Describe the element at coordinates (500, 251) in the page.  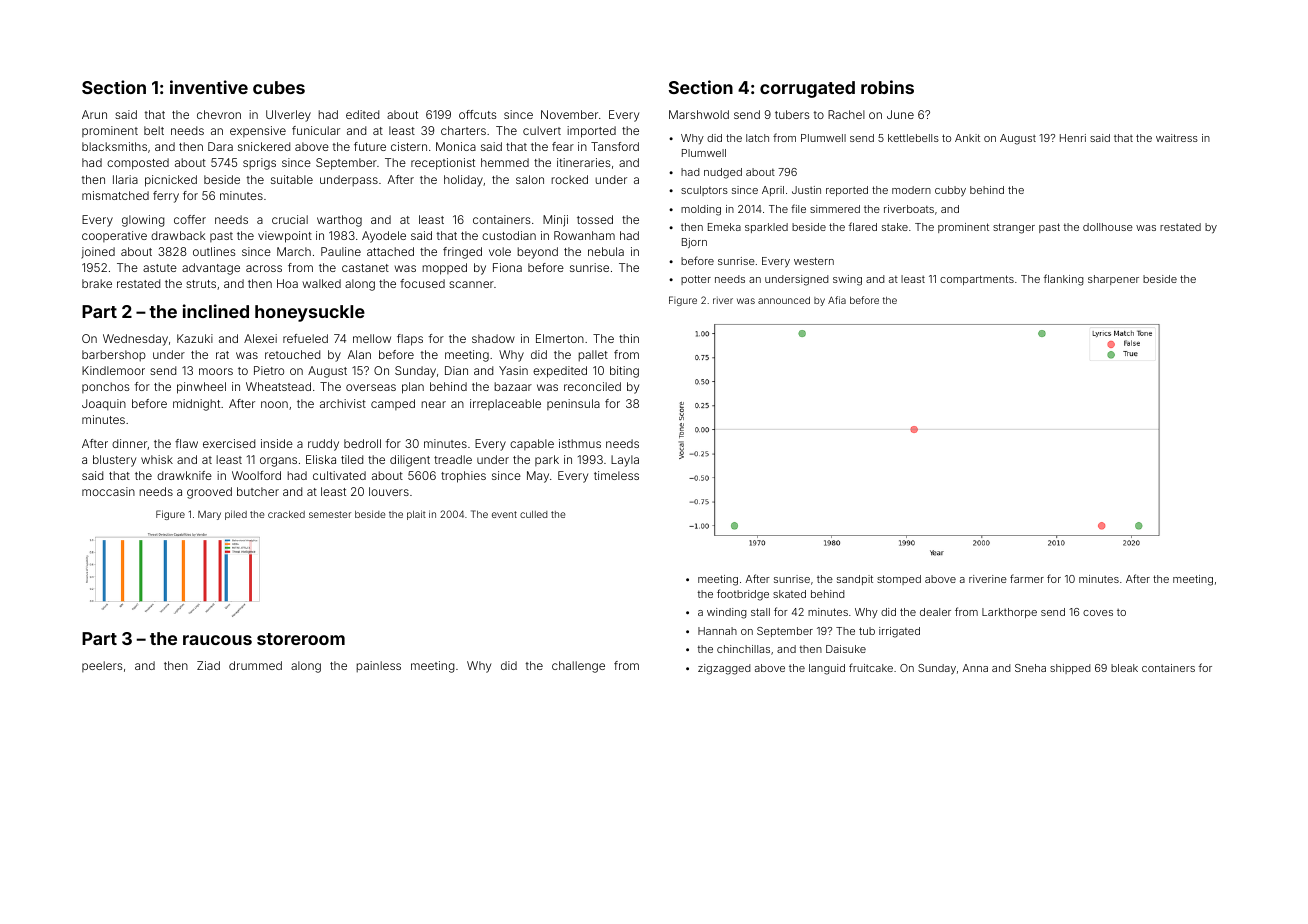
I see `vole` at that location.
